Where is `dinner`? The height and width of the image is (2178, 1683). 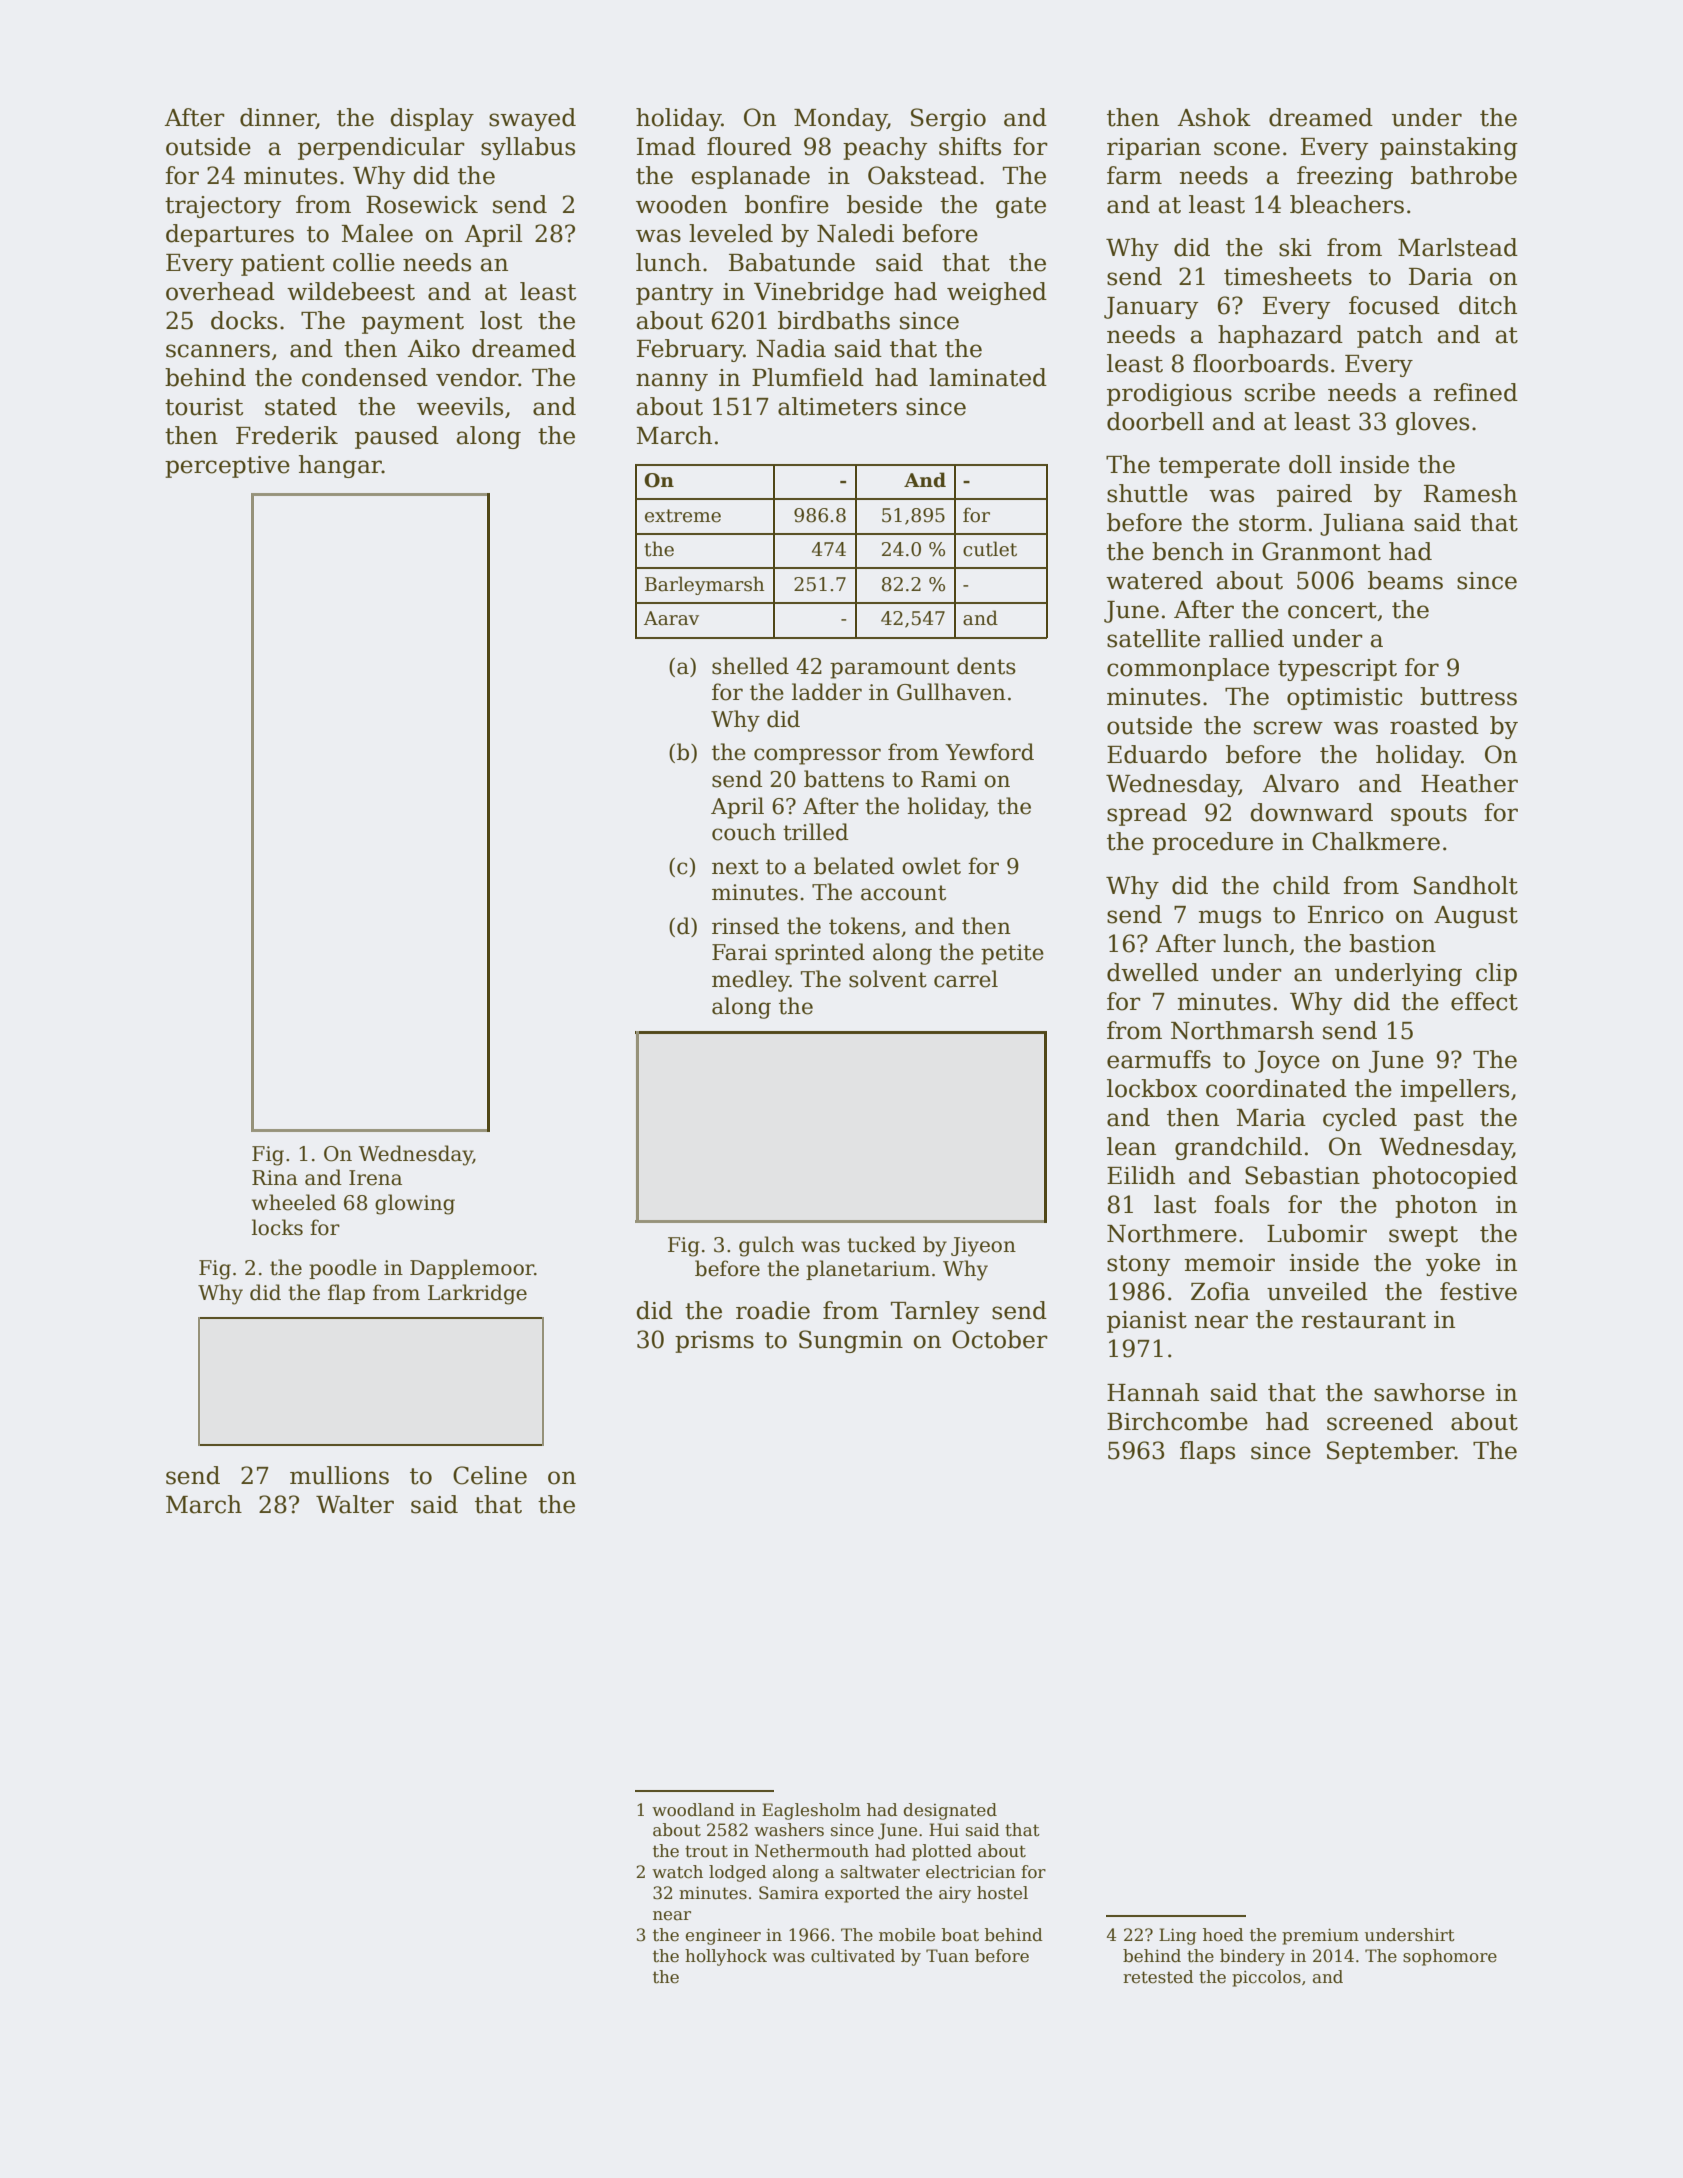 dinner is located at coordinates (278, 117).
